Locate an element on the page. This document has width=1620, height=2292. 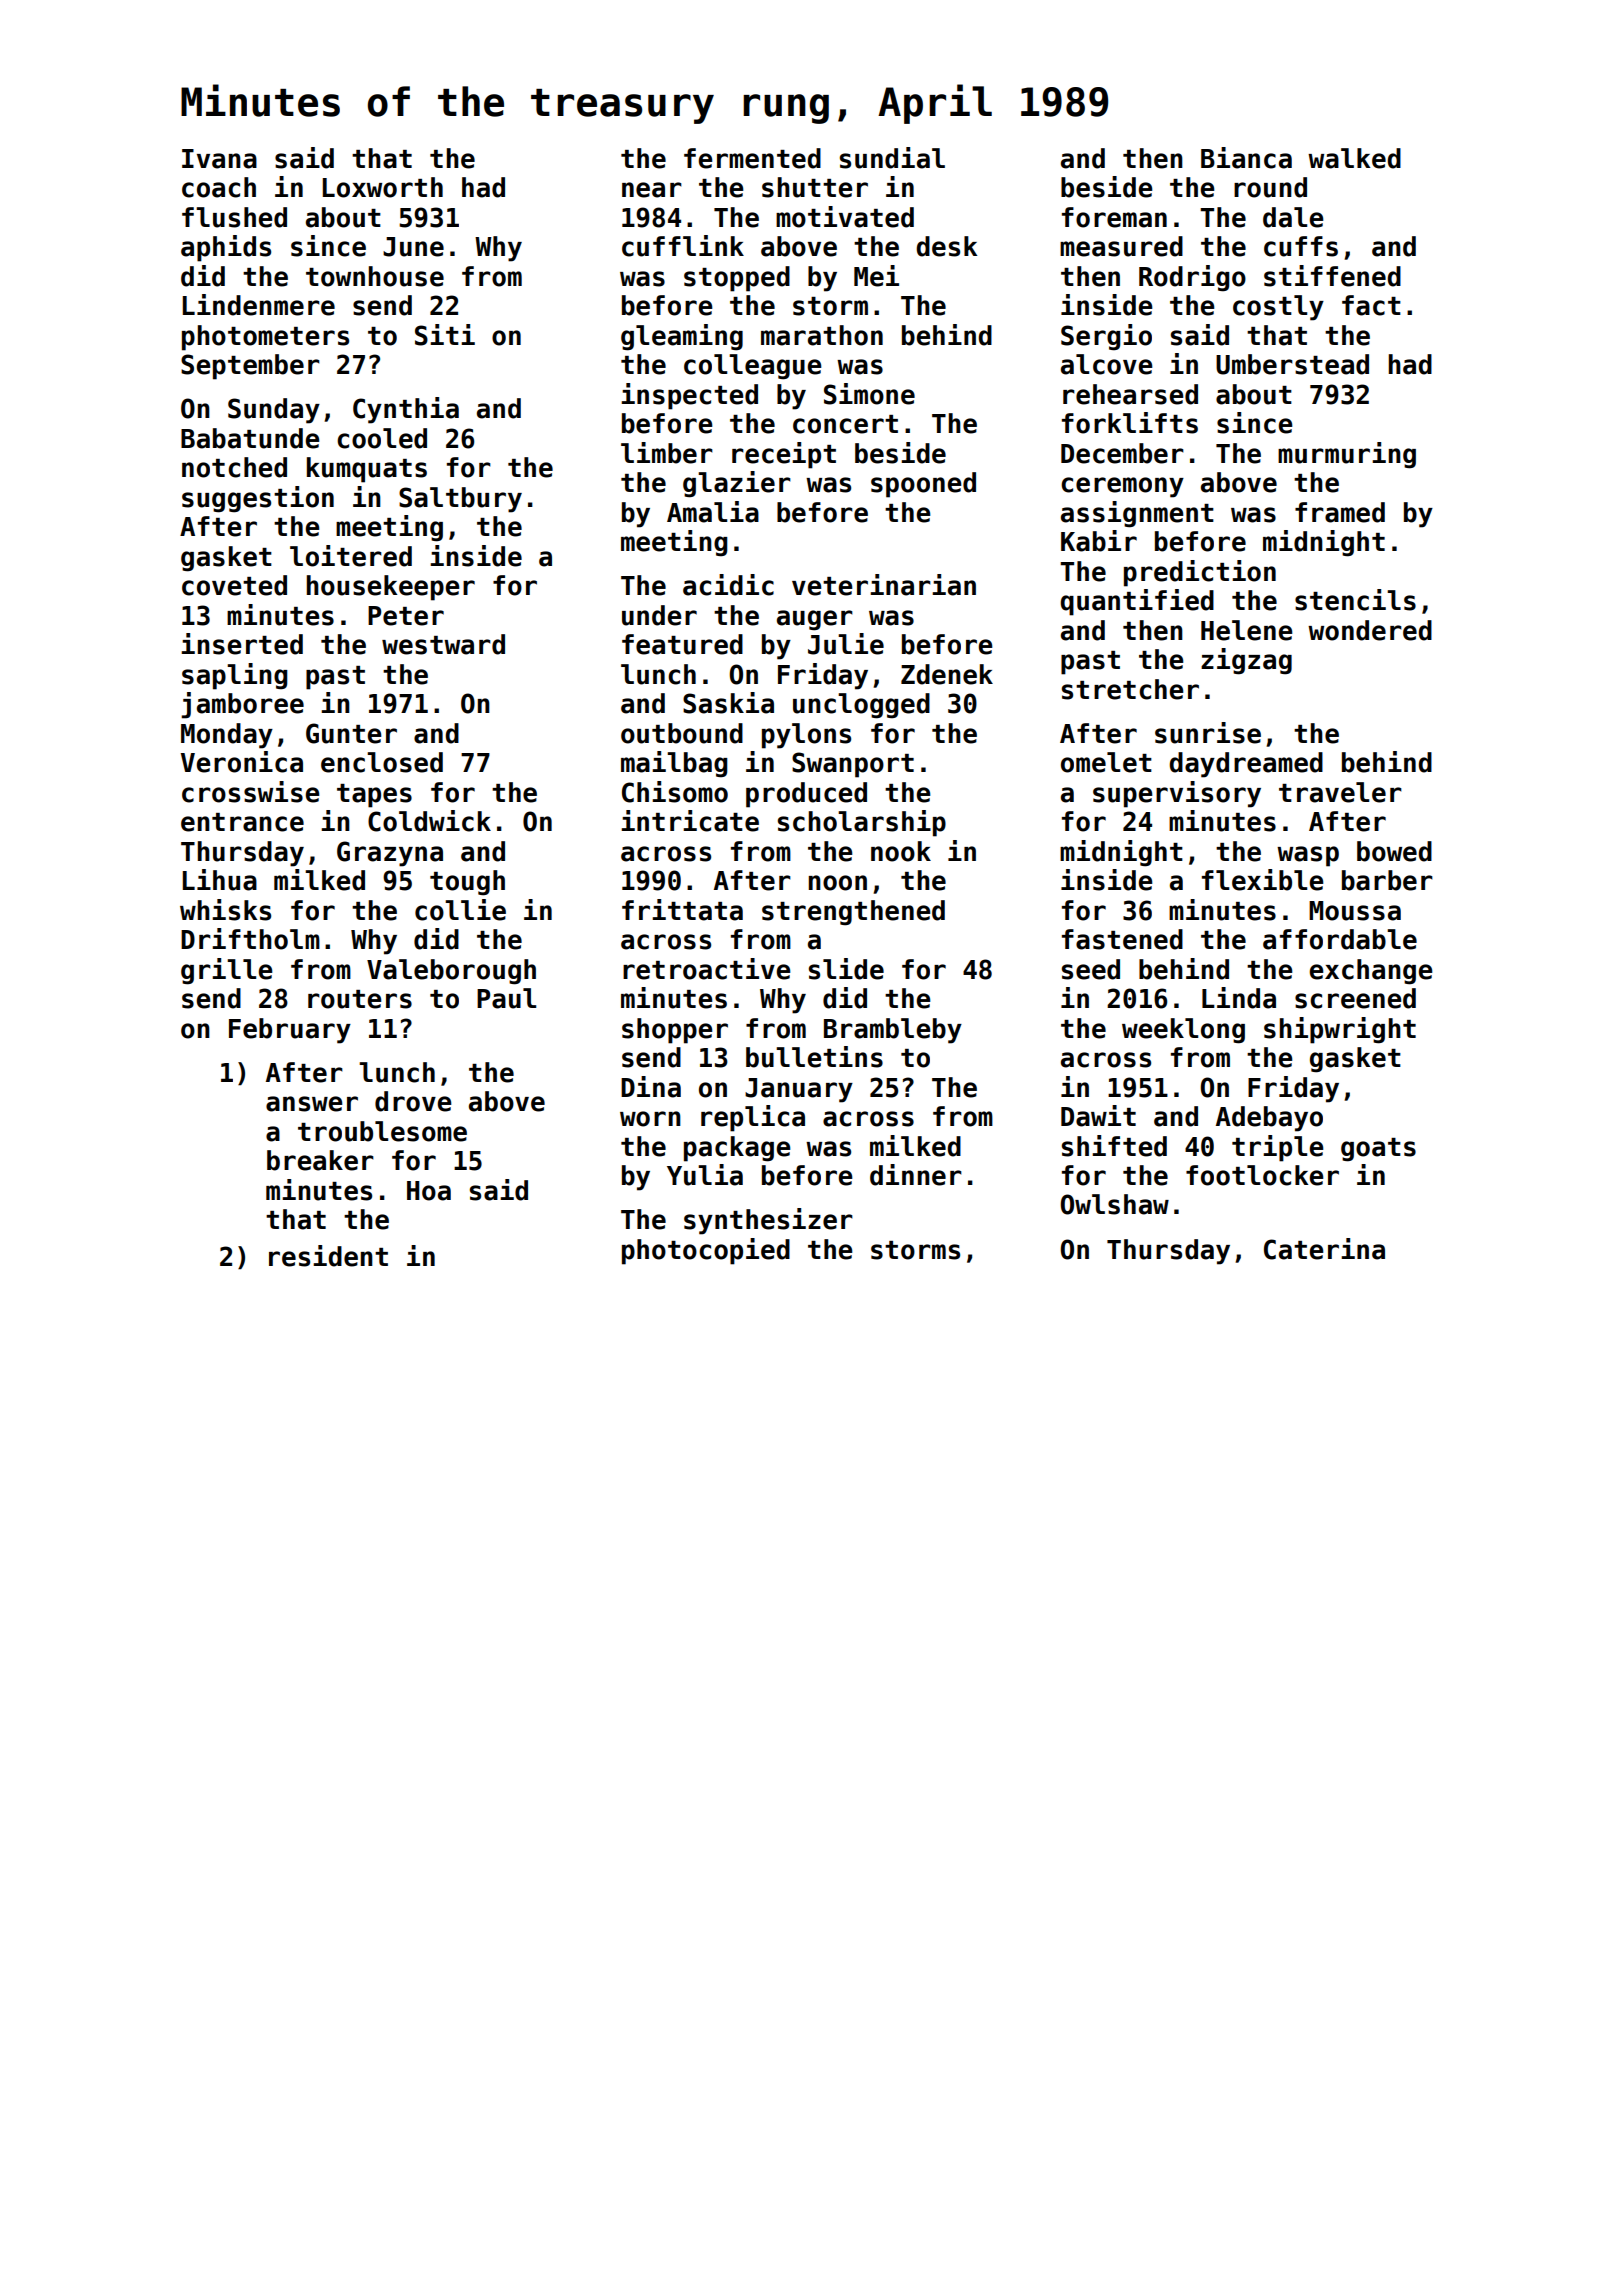
outbound is located at coordinates (682, 733).
